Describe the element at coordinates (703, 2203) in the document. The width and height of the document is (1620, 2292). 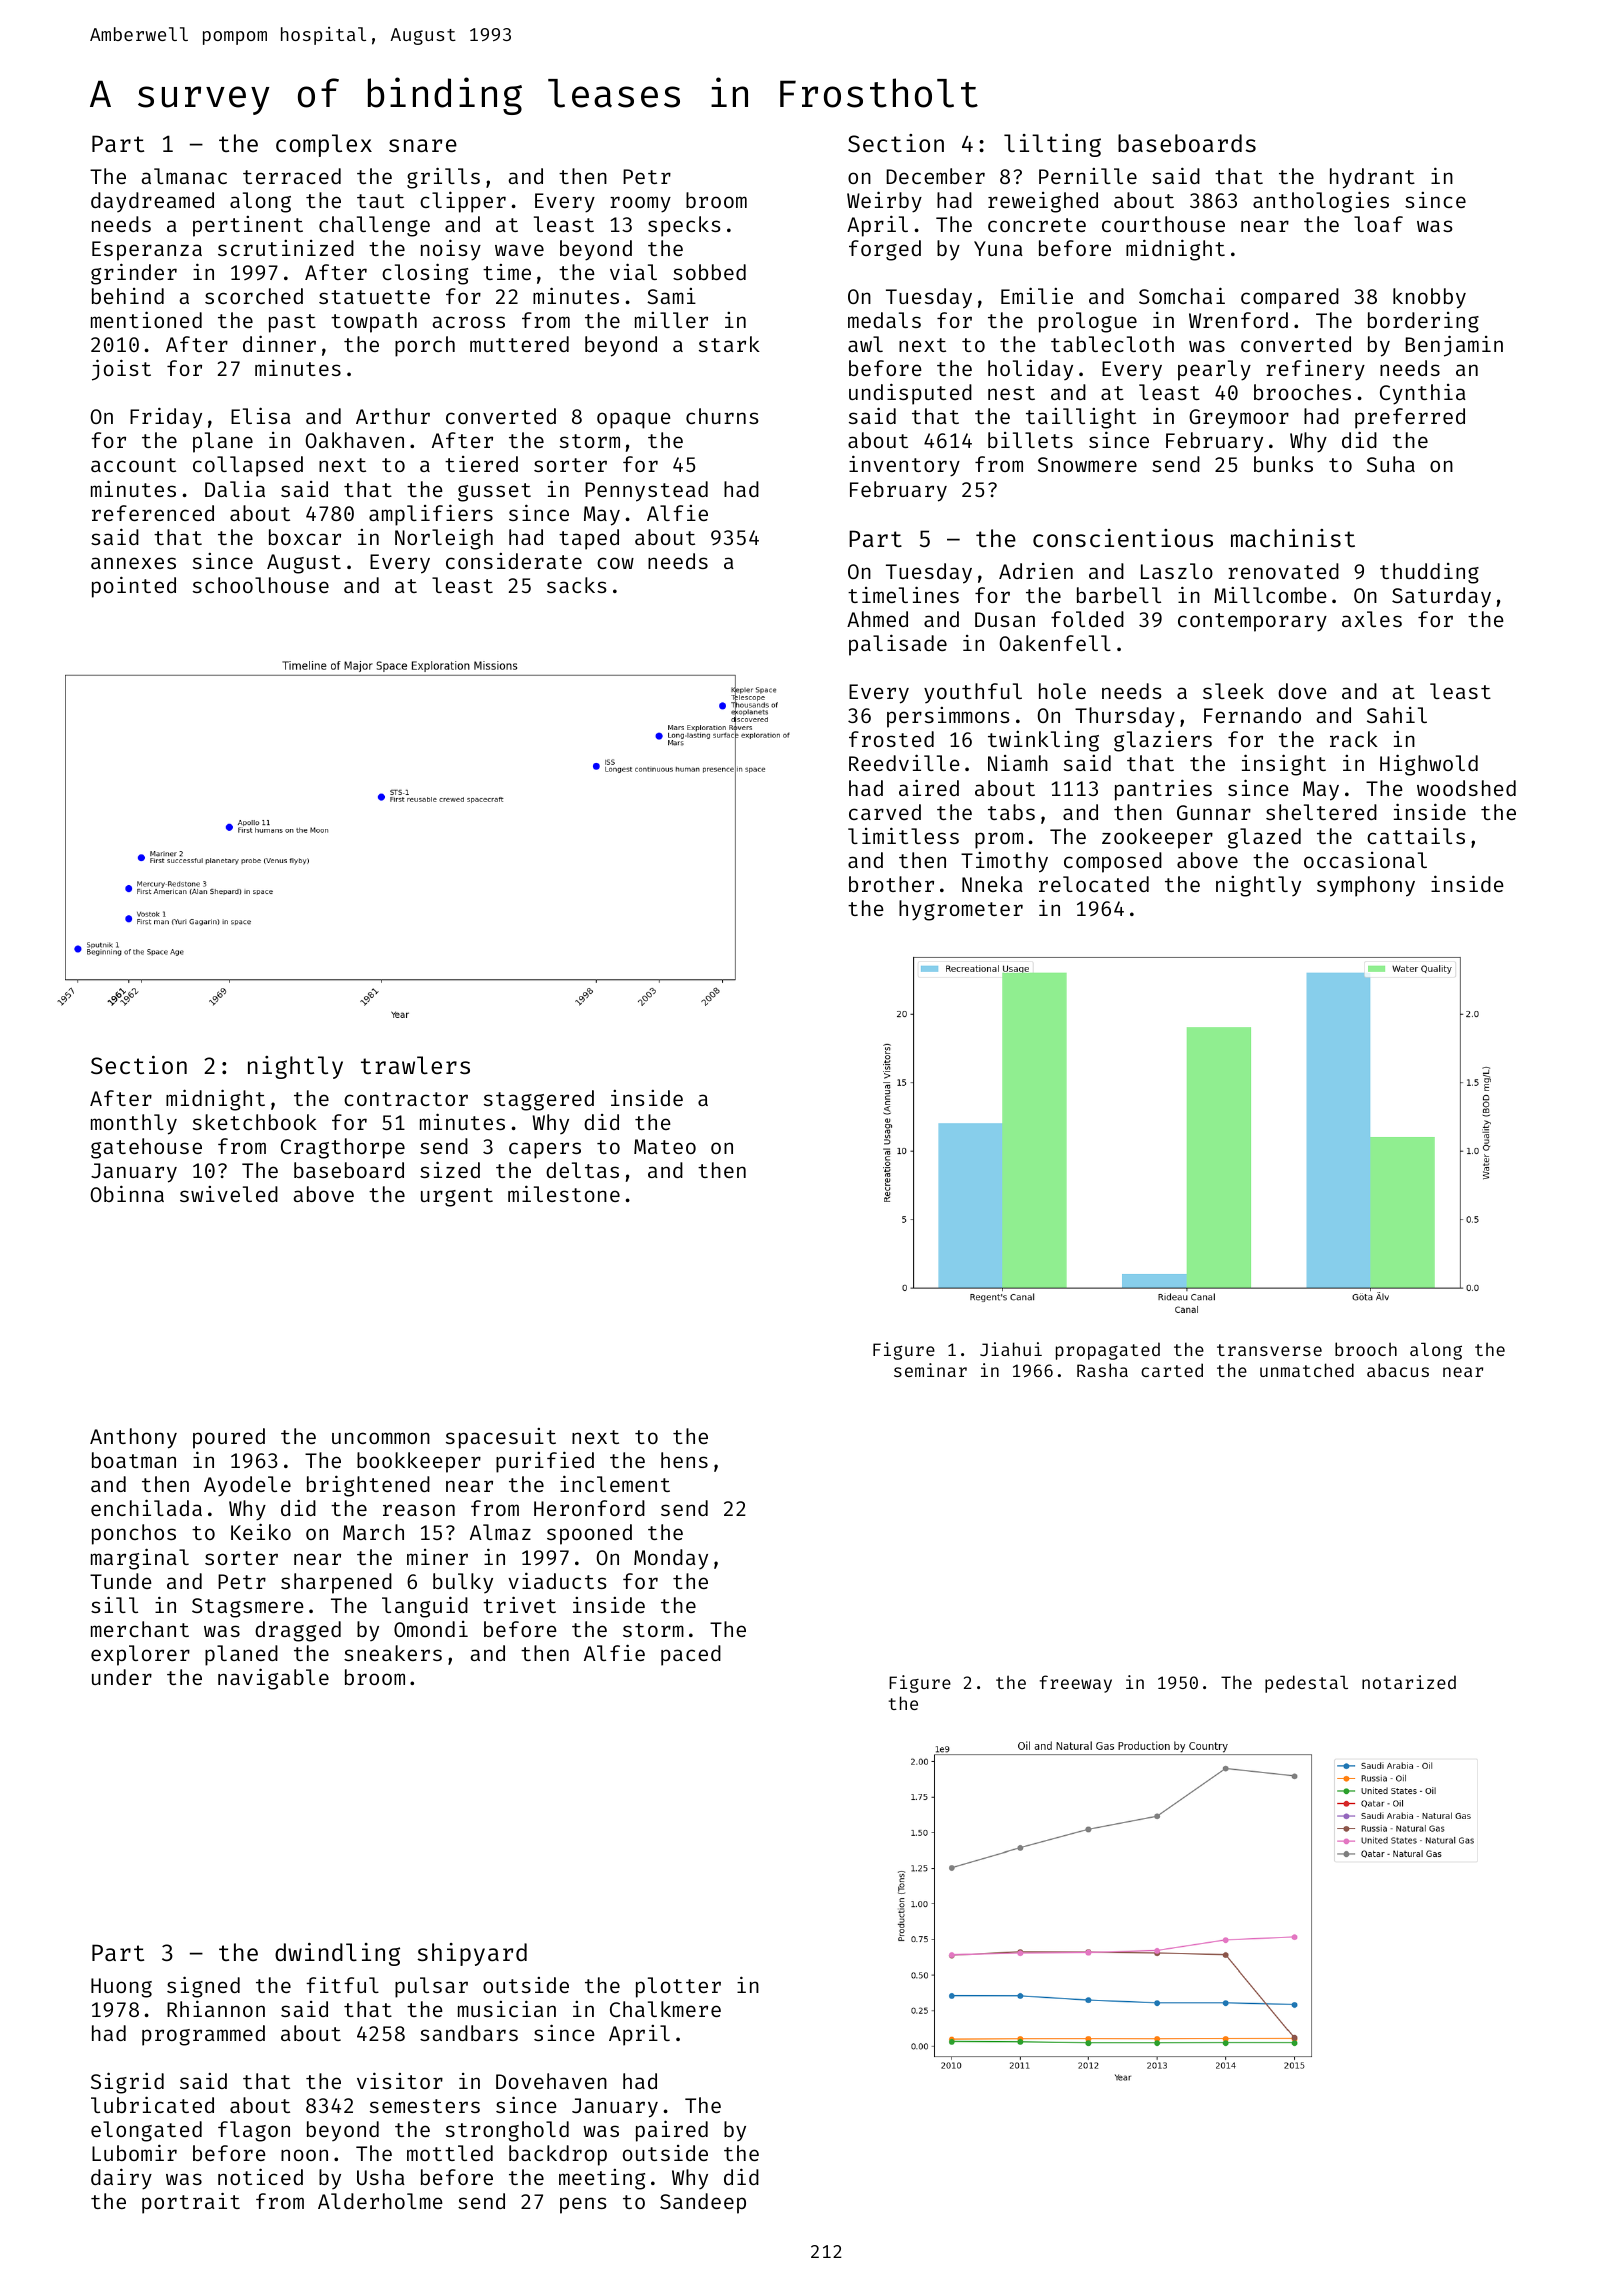
I see `Sandeep` at that location.
